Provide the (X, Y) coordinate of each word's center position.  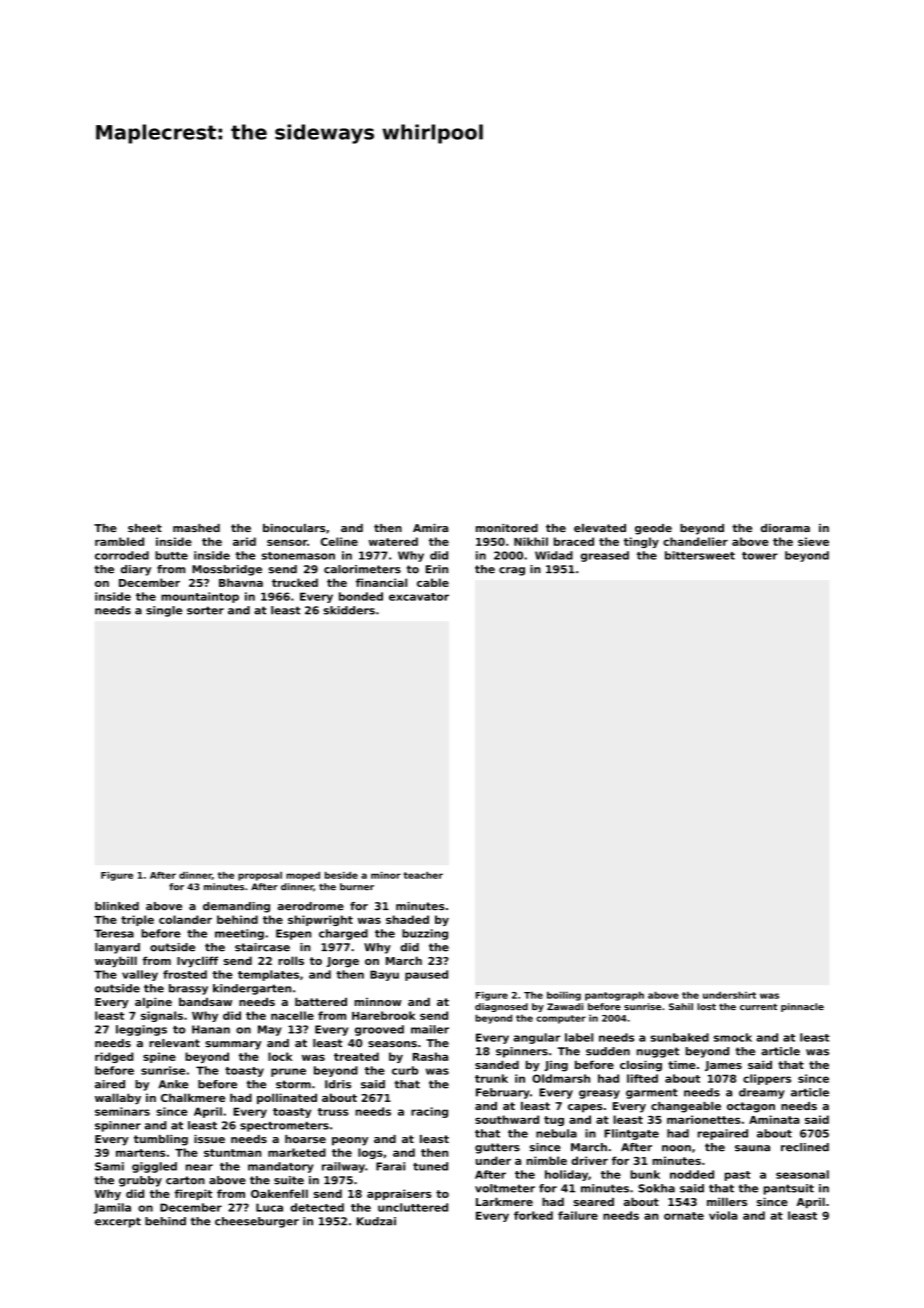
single (164, 611)
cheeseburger (257, 1222)
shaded (407, 919)
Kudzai (376, 1221)
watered (393, 541)
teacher (423, 875)
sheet (145, 528)
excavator (419, 597)
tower (760, 556)
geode (653, 529)
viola (723, 1215)
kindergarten (252, 989)
